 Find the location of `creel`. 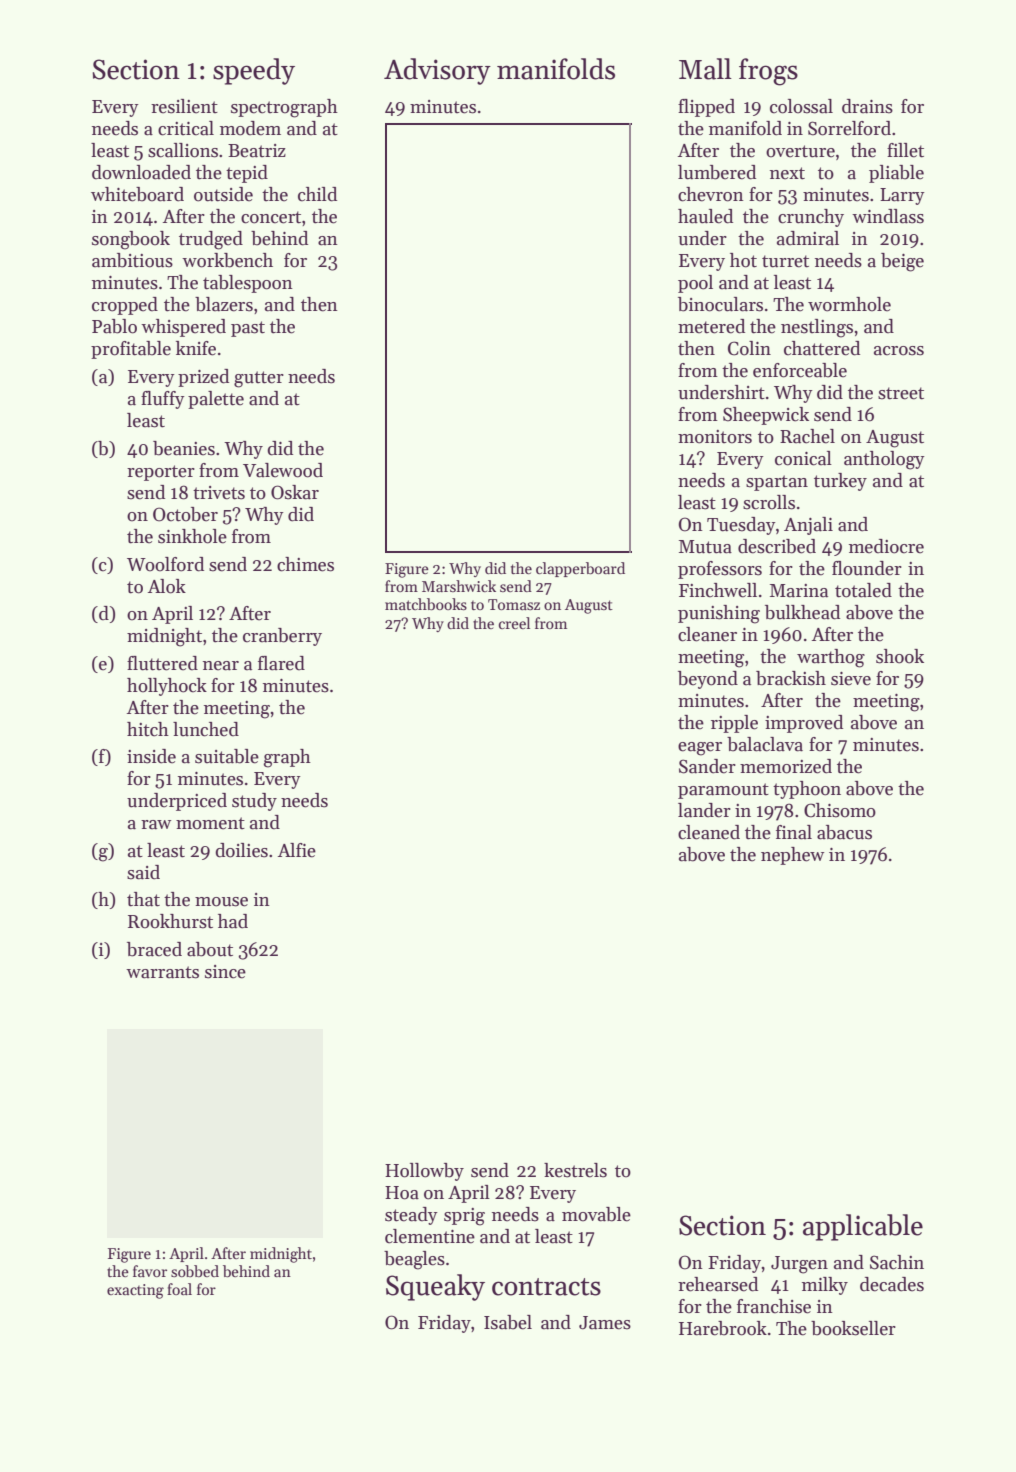

creel is located at coordinates (514, 623).
